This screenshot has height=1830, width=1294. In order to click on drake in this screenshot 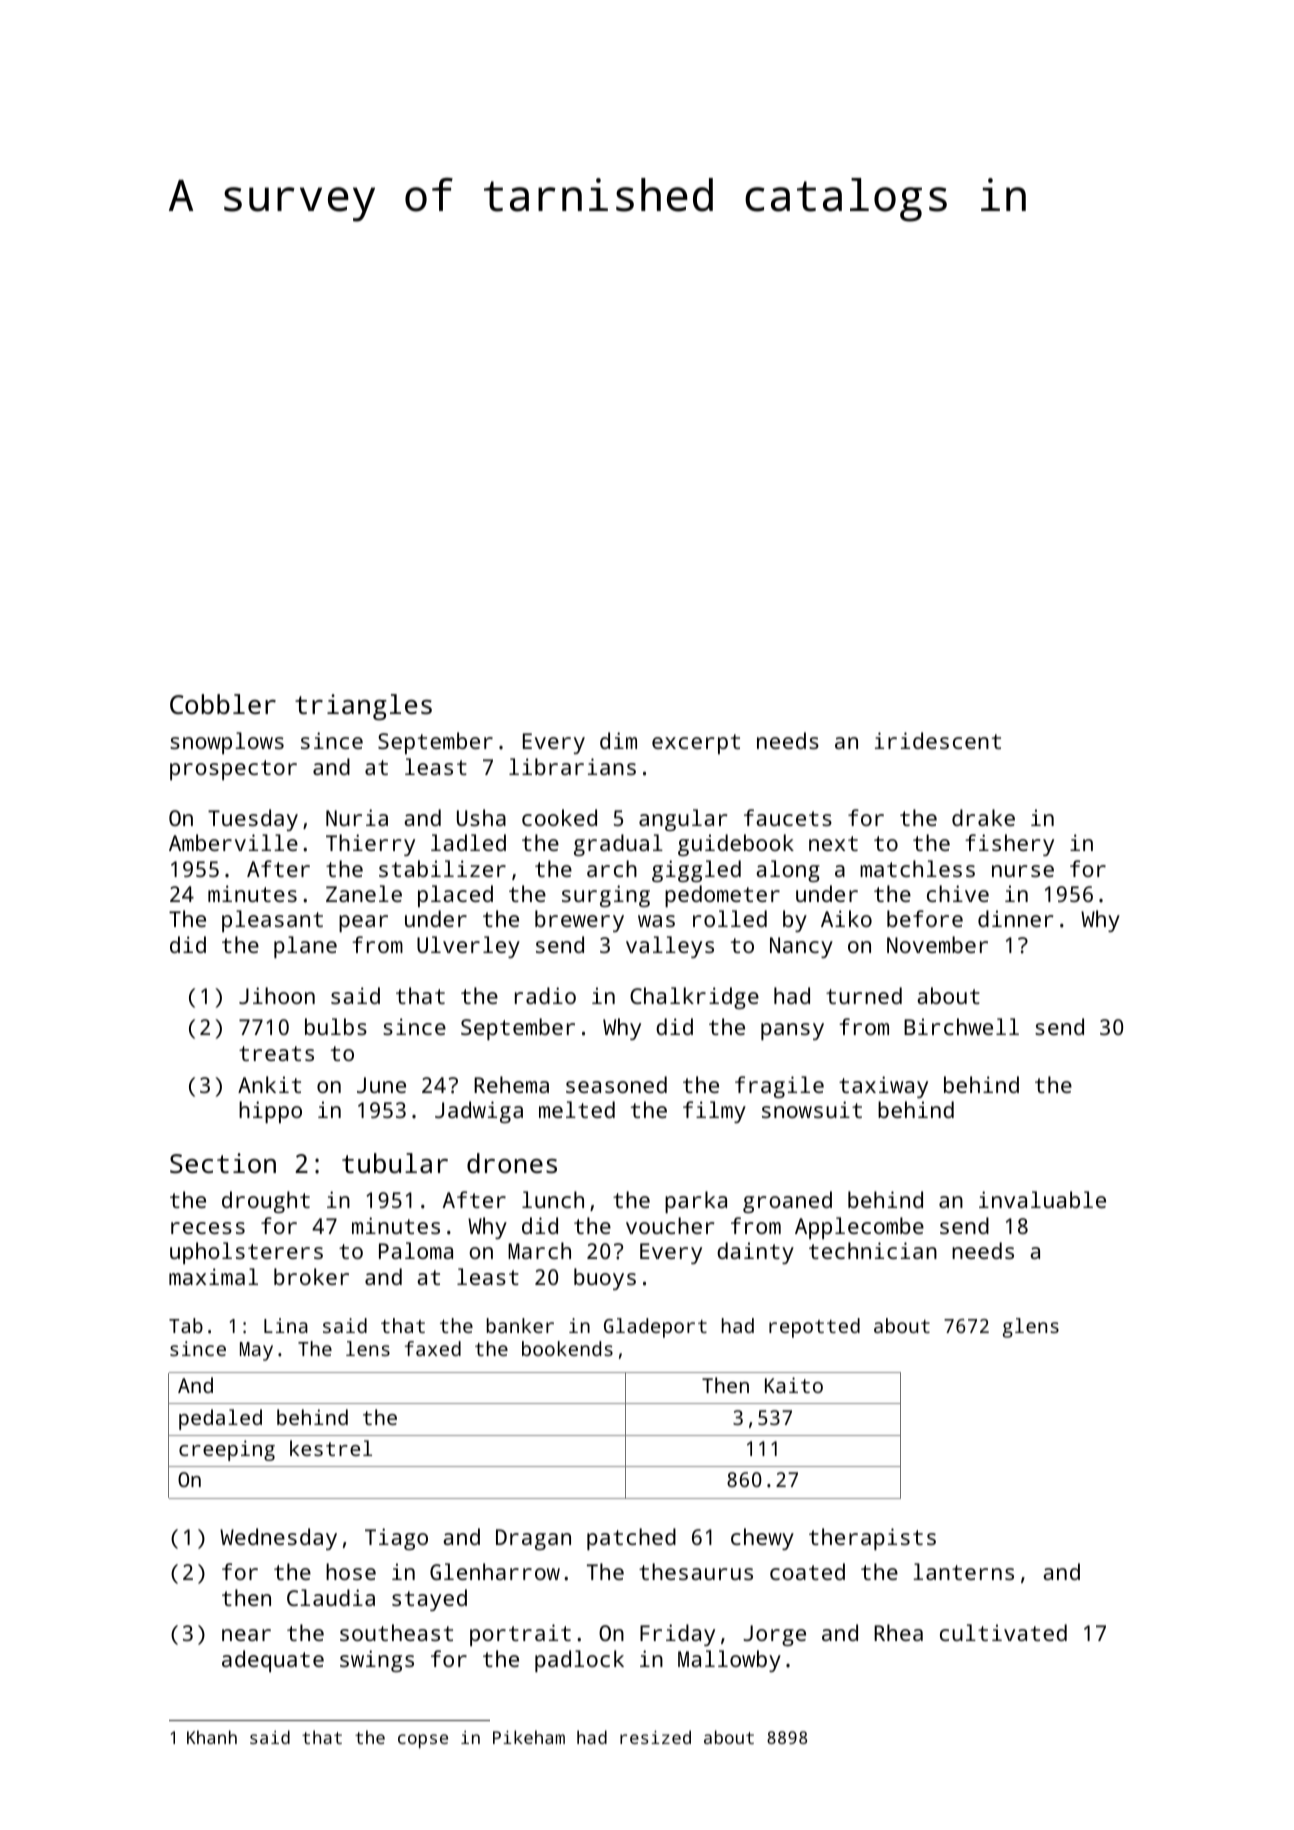, I will do `click(983, 817)`.
